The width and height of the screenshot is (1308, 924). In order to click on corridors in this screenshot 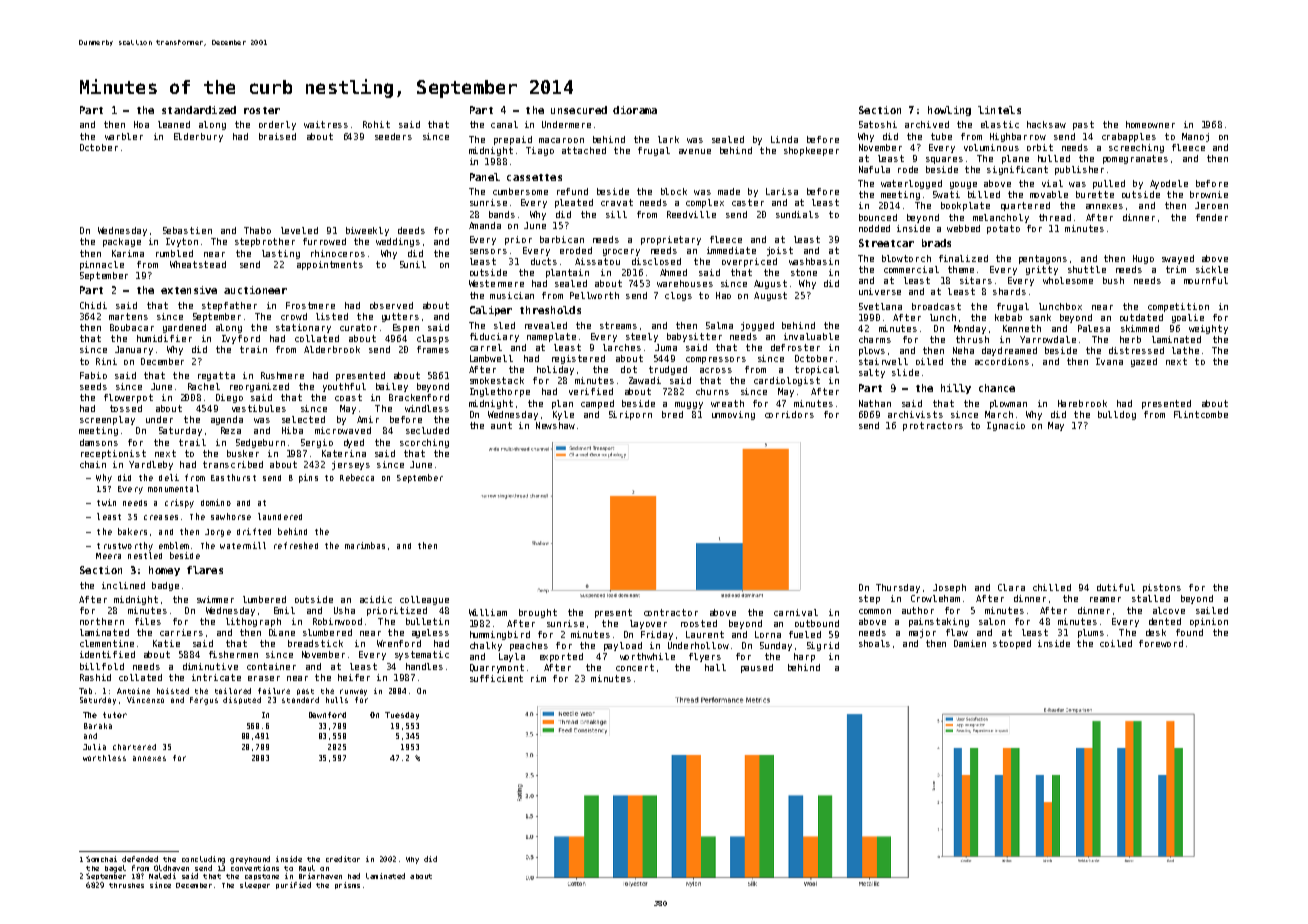, I will do `click(789, 414)`.
